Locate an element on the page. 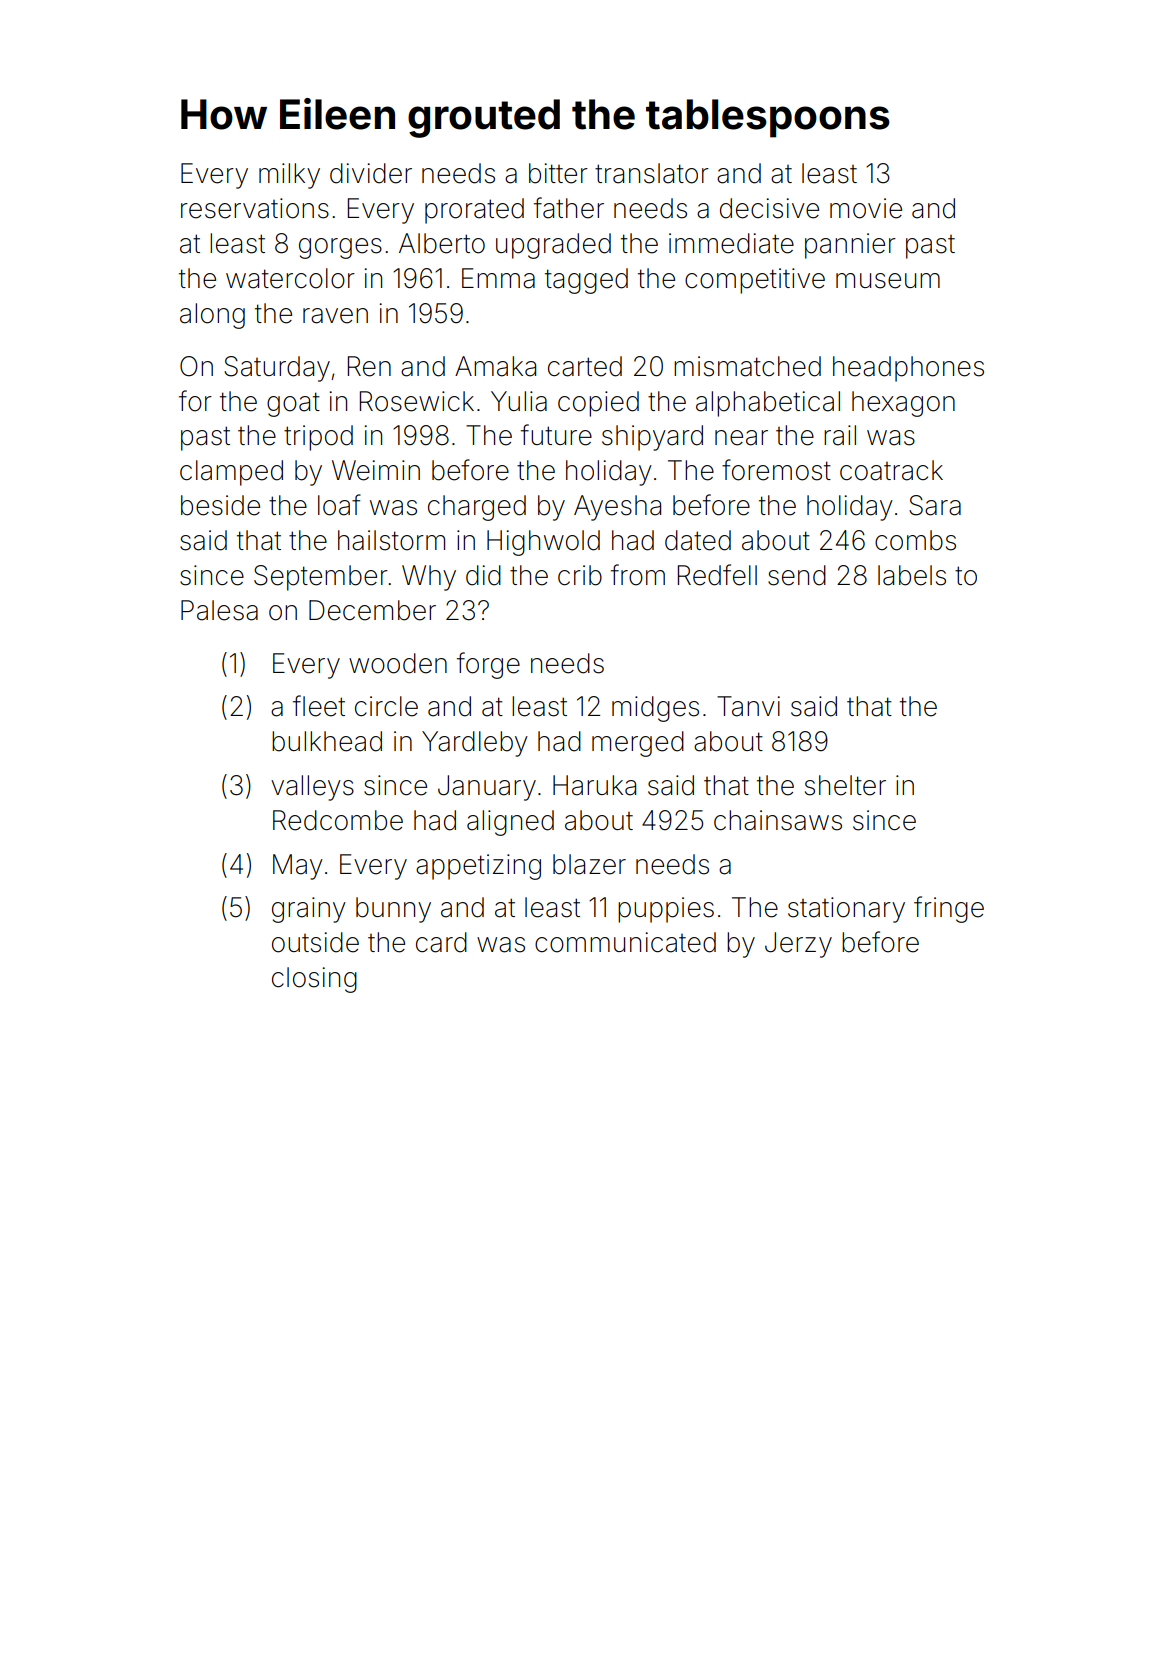 This page has width=1165, height=1654. movie is located at coordinates (866, 208).
